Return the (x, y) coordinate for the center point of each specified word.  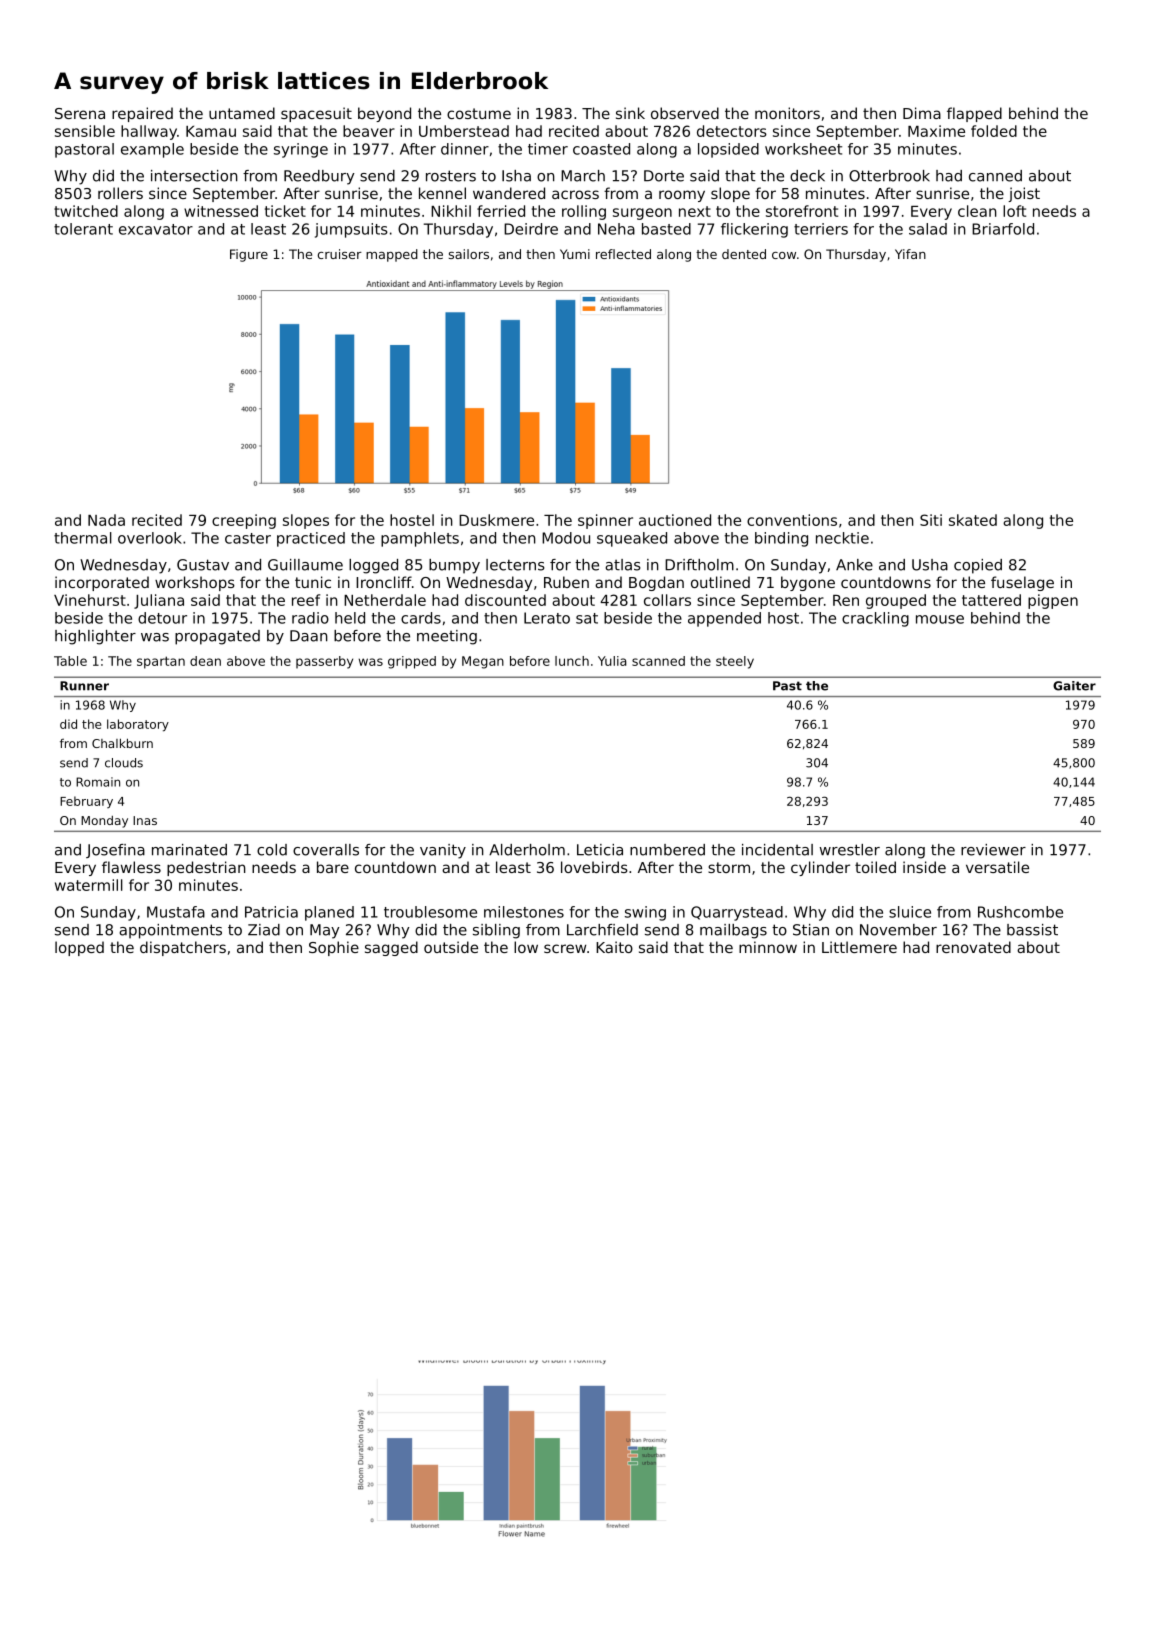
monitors (787, 113)
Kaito (614, 947)
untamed (242, 113)
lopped (79, 948)
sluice (910, 912)
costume (479, 113)
